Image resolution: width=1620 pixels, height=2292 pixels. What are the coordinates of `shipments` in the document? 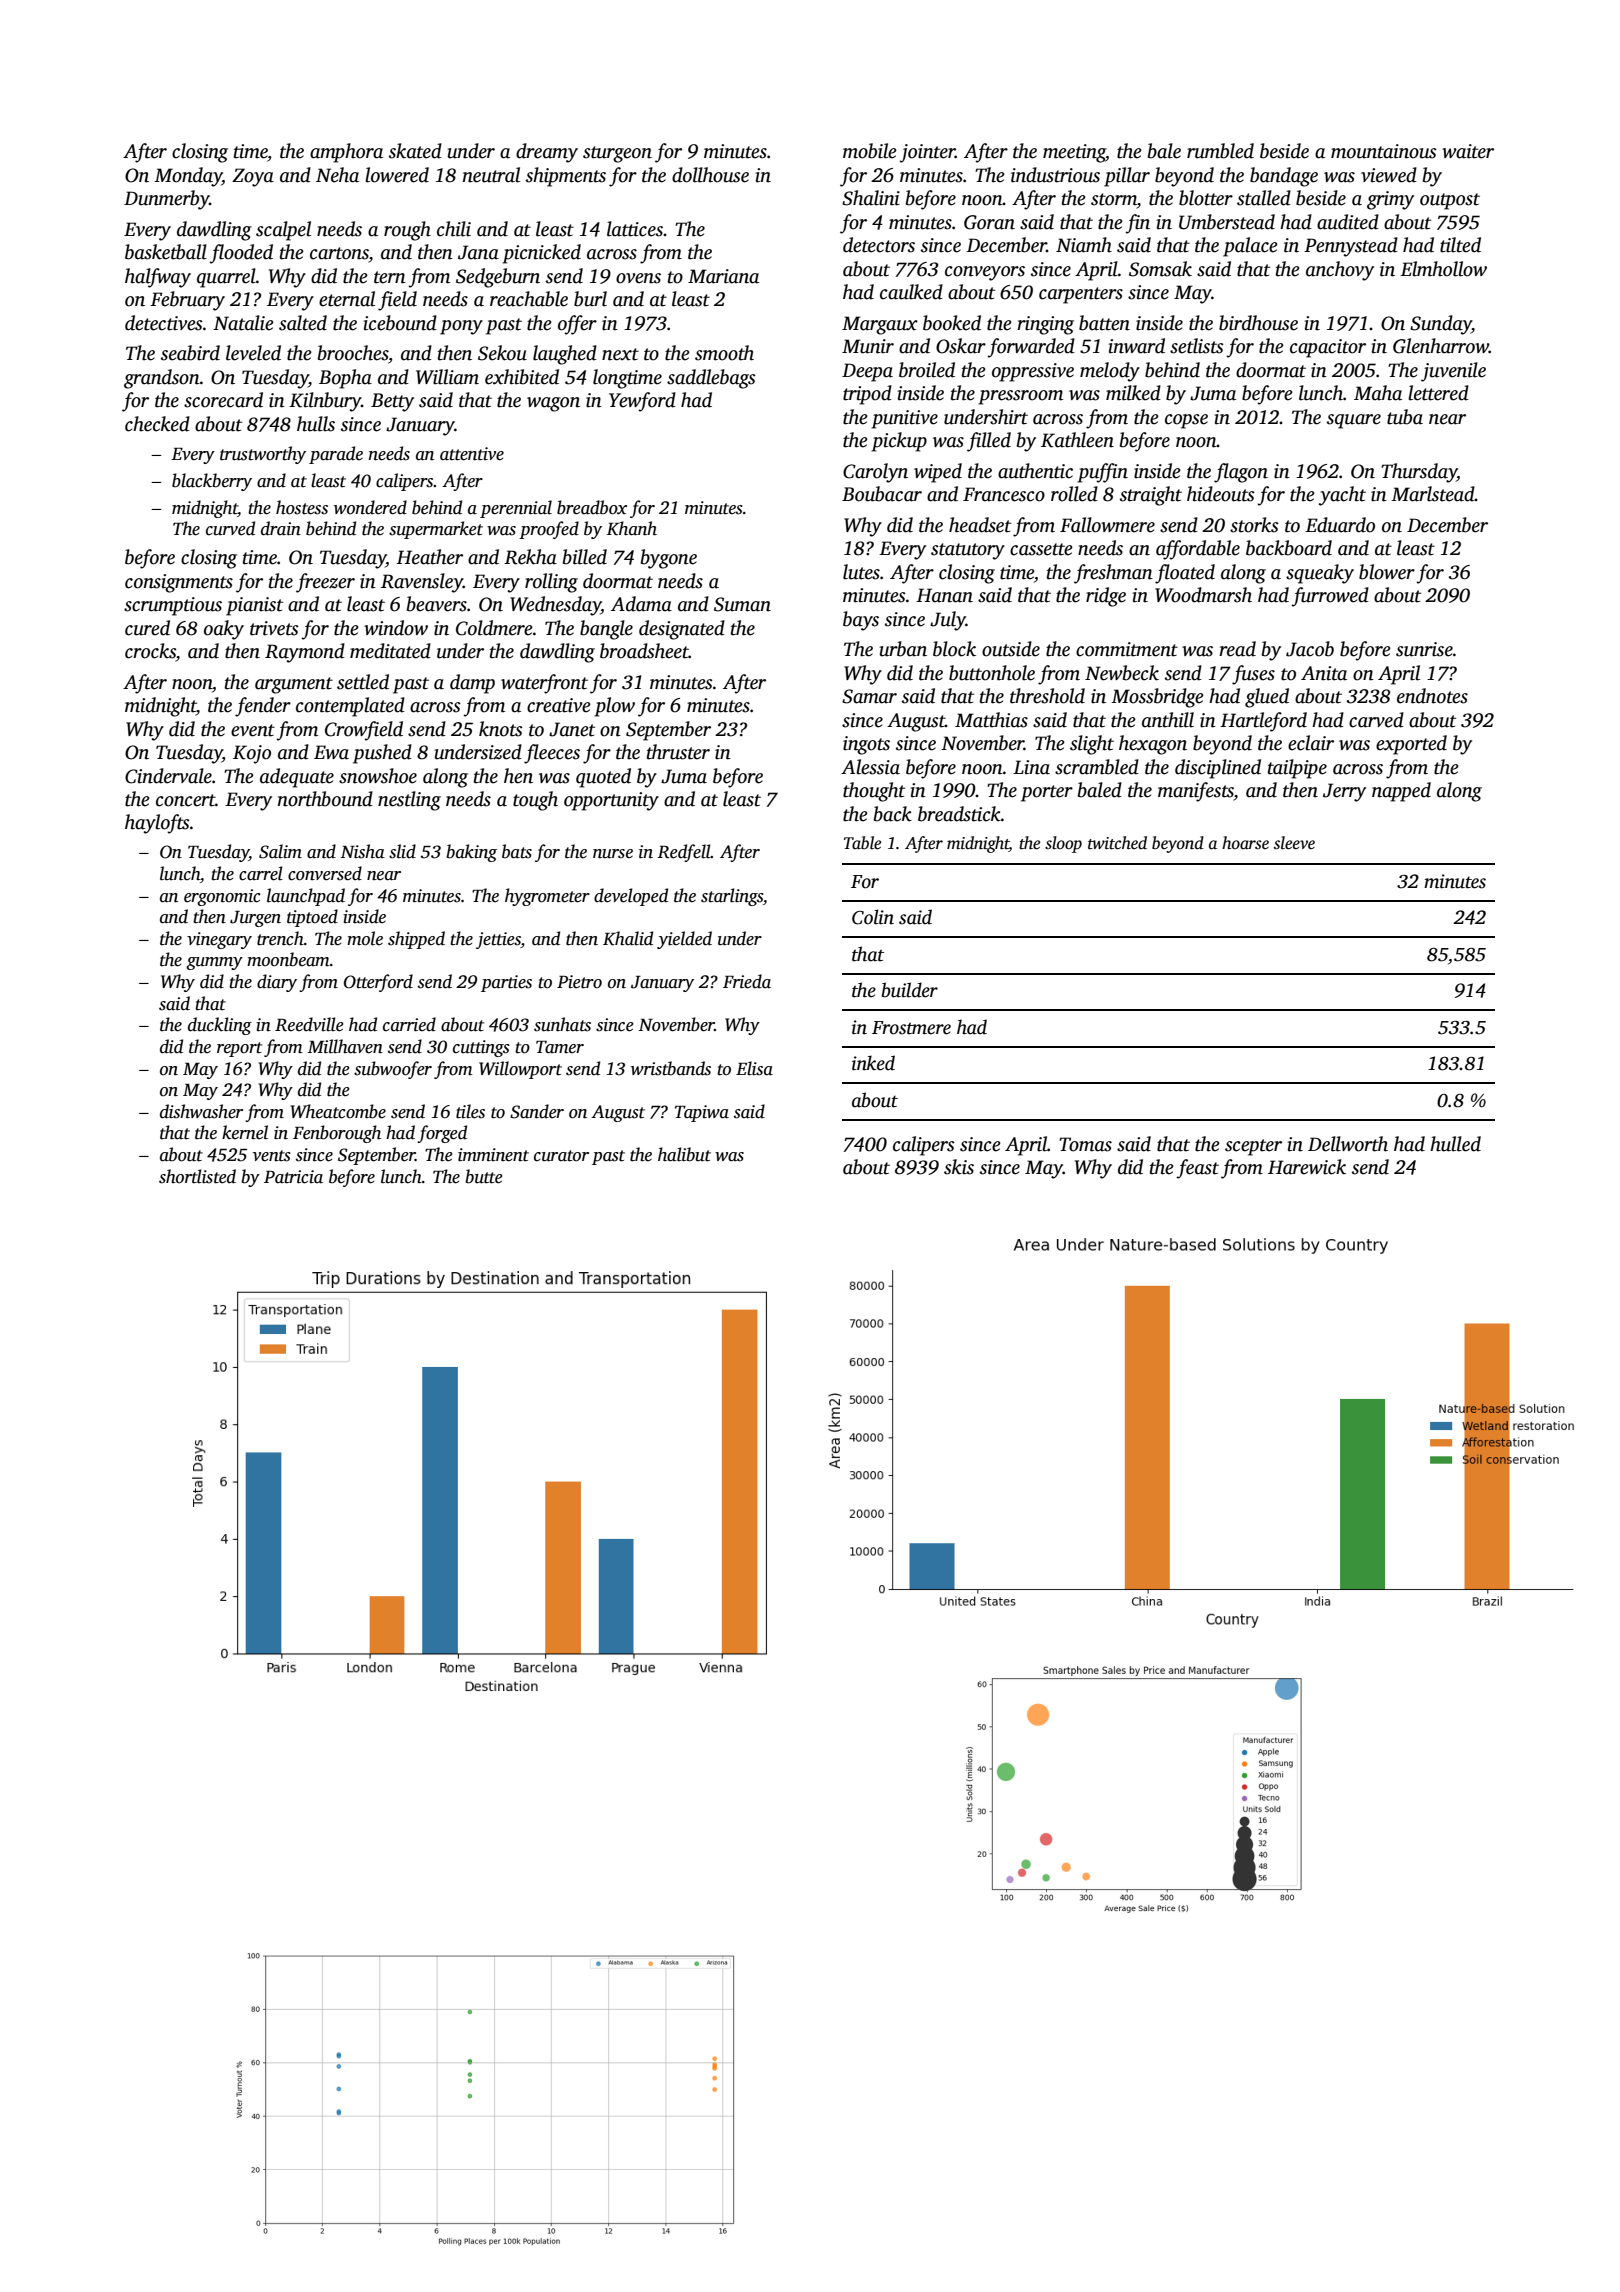 It's located at (566, 177).
